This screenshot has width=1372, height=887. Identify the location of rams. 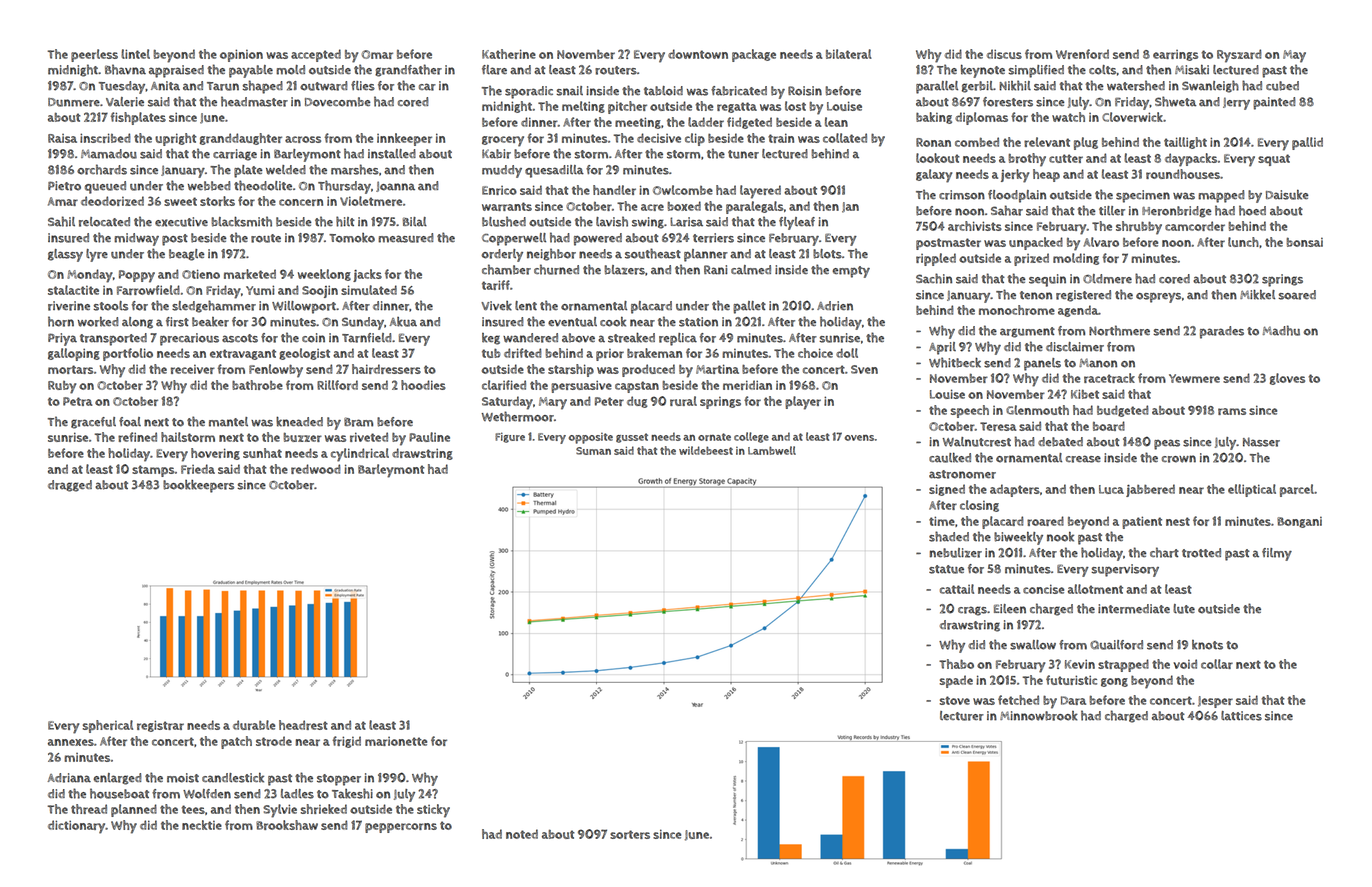
(1232, 411).
